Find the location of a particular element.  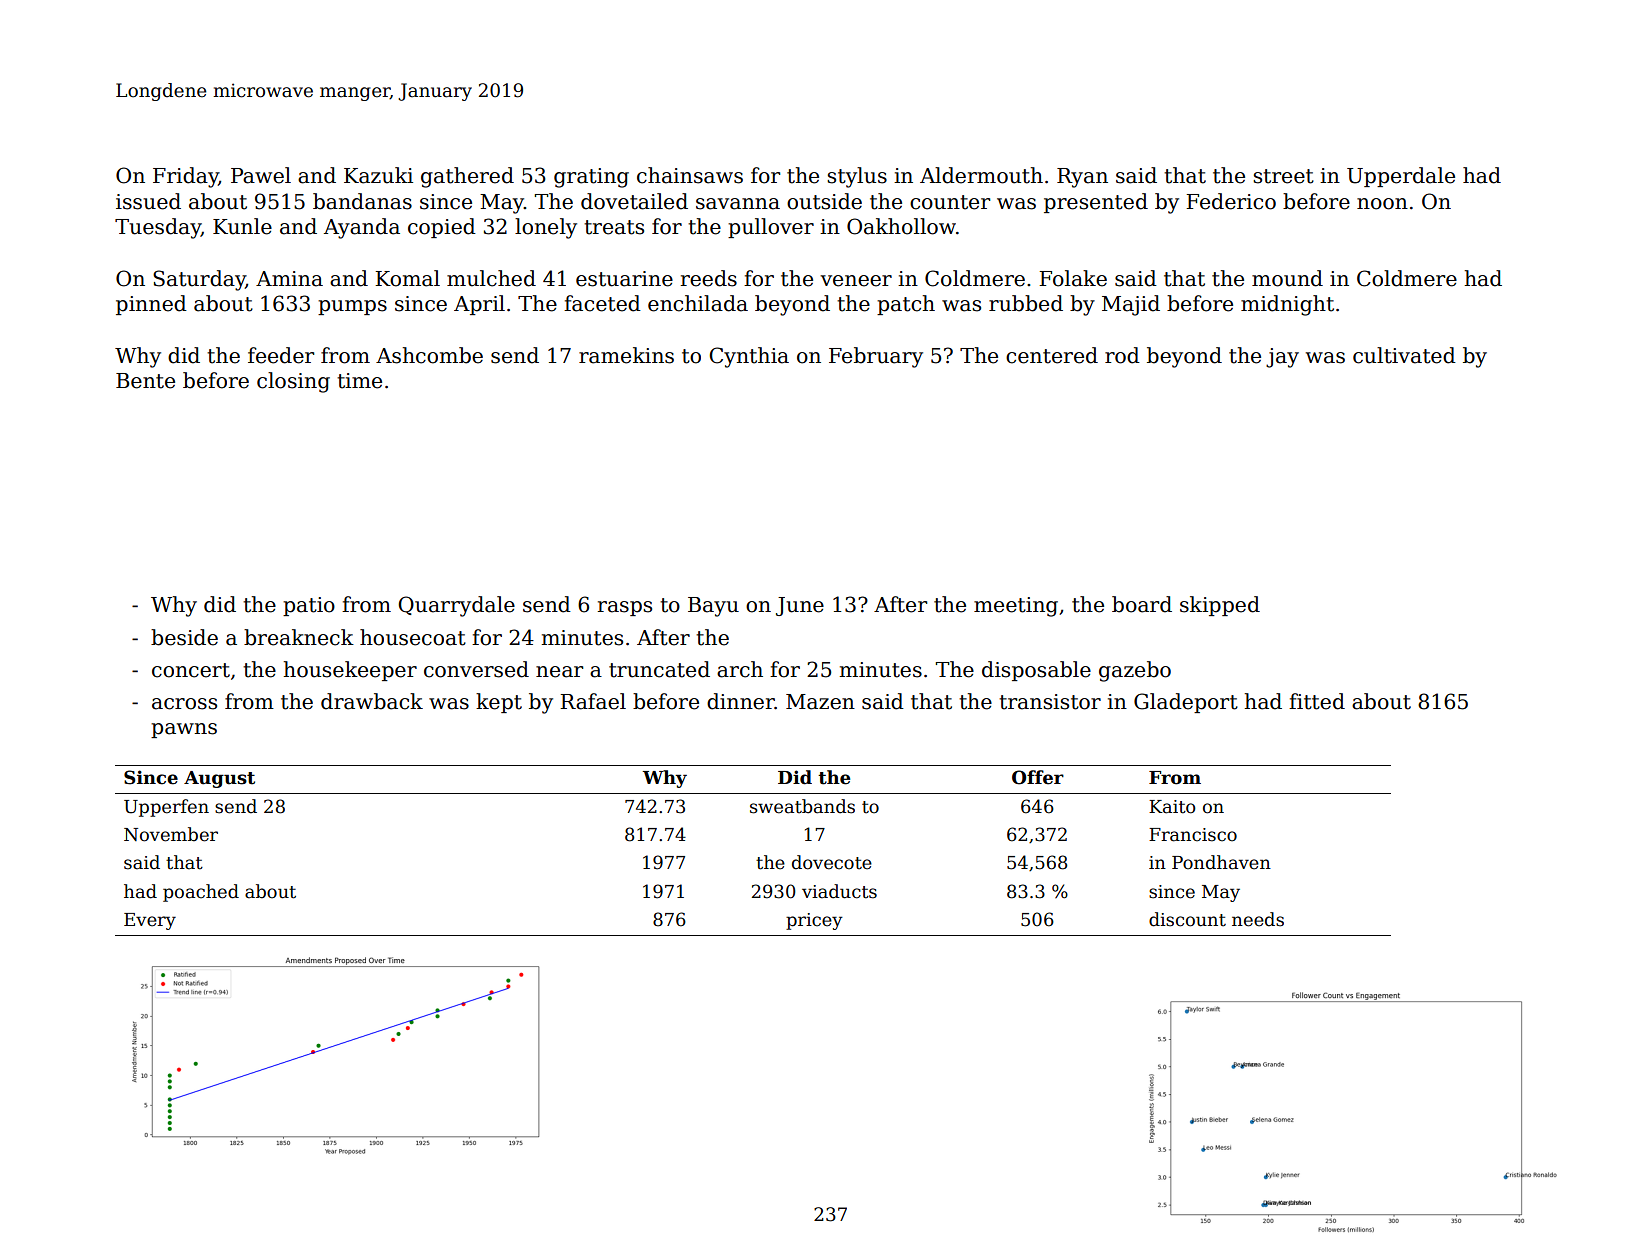

Bente is located at coordinates (145, 381).
